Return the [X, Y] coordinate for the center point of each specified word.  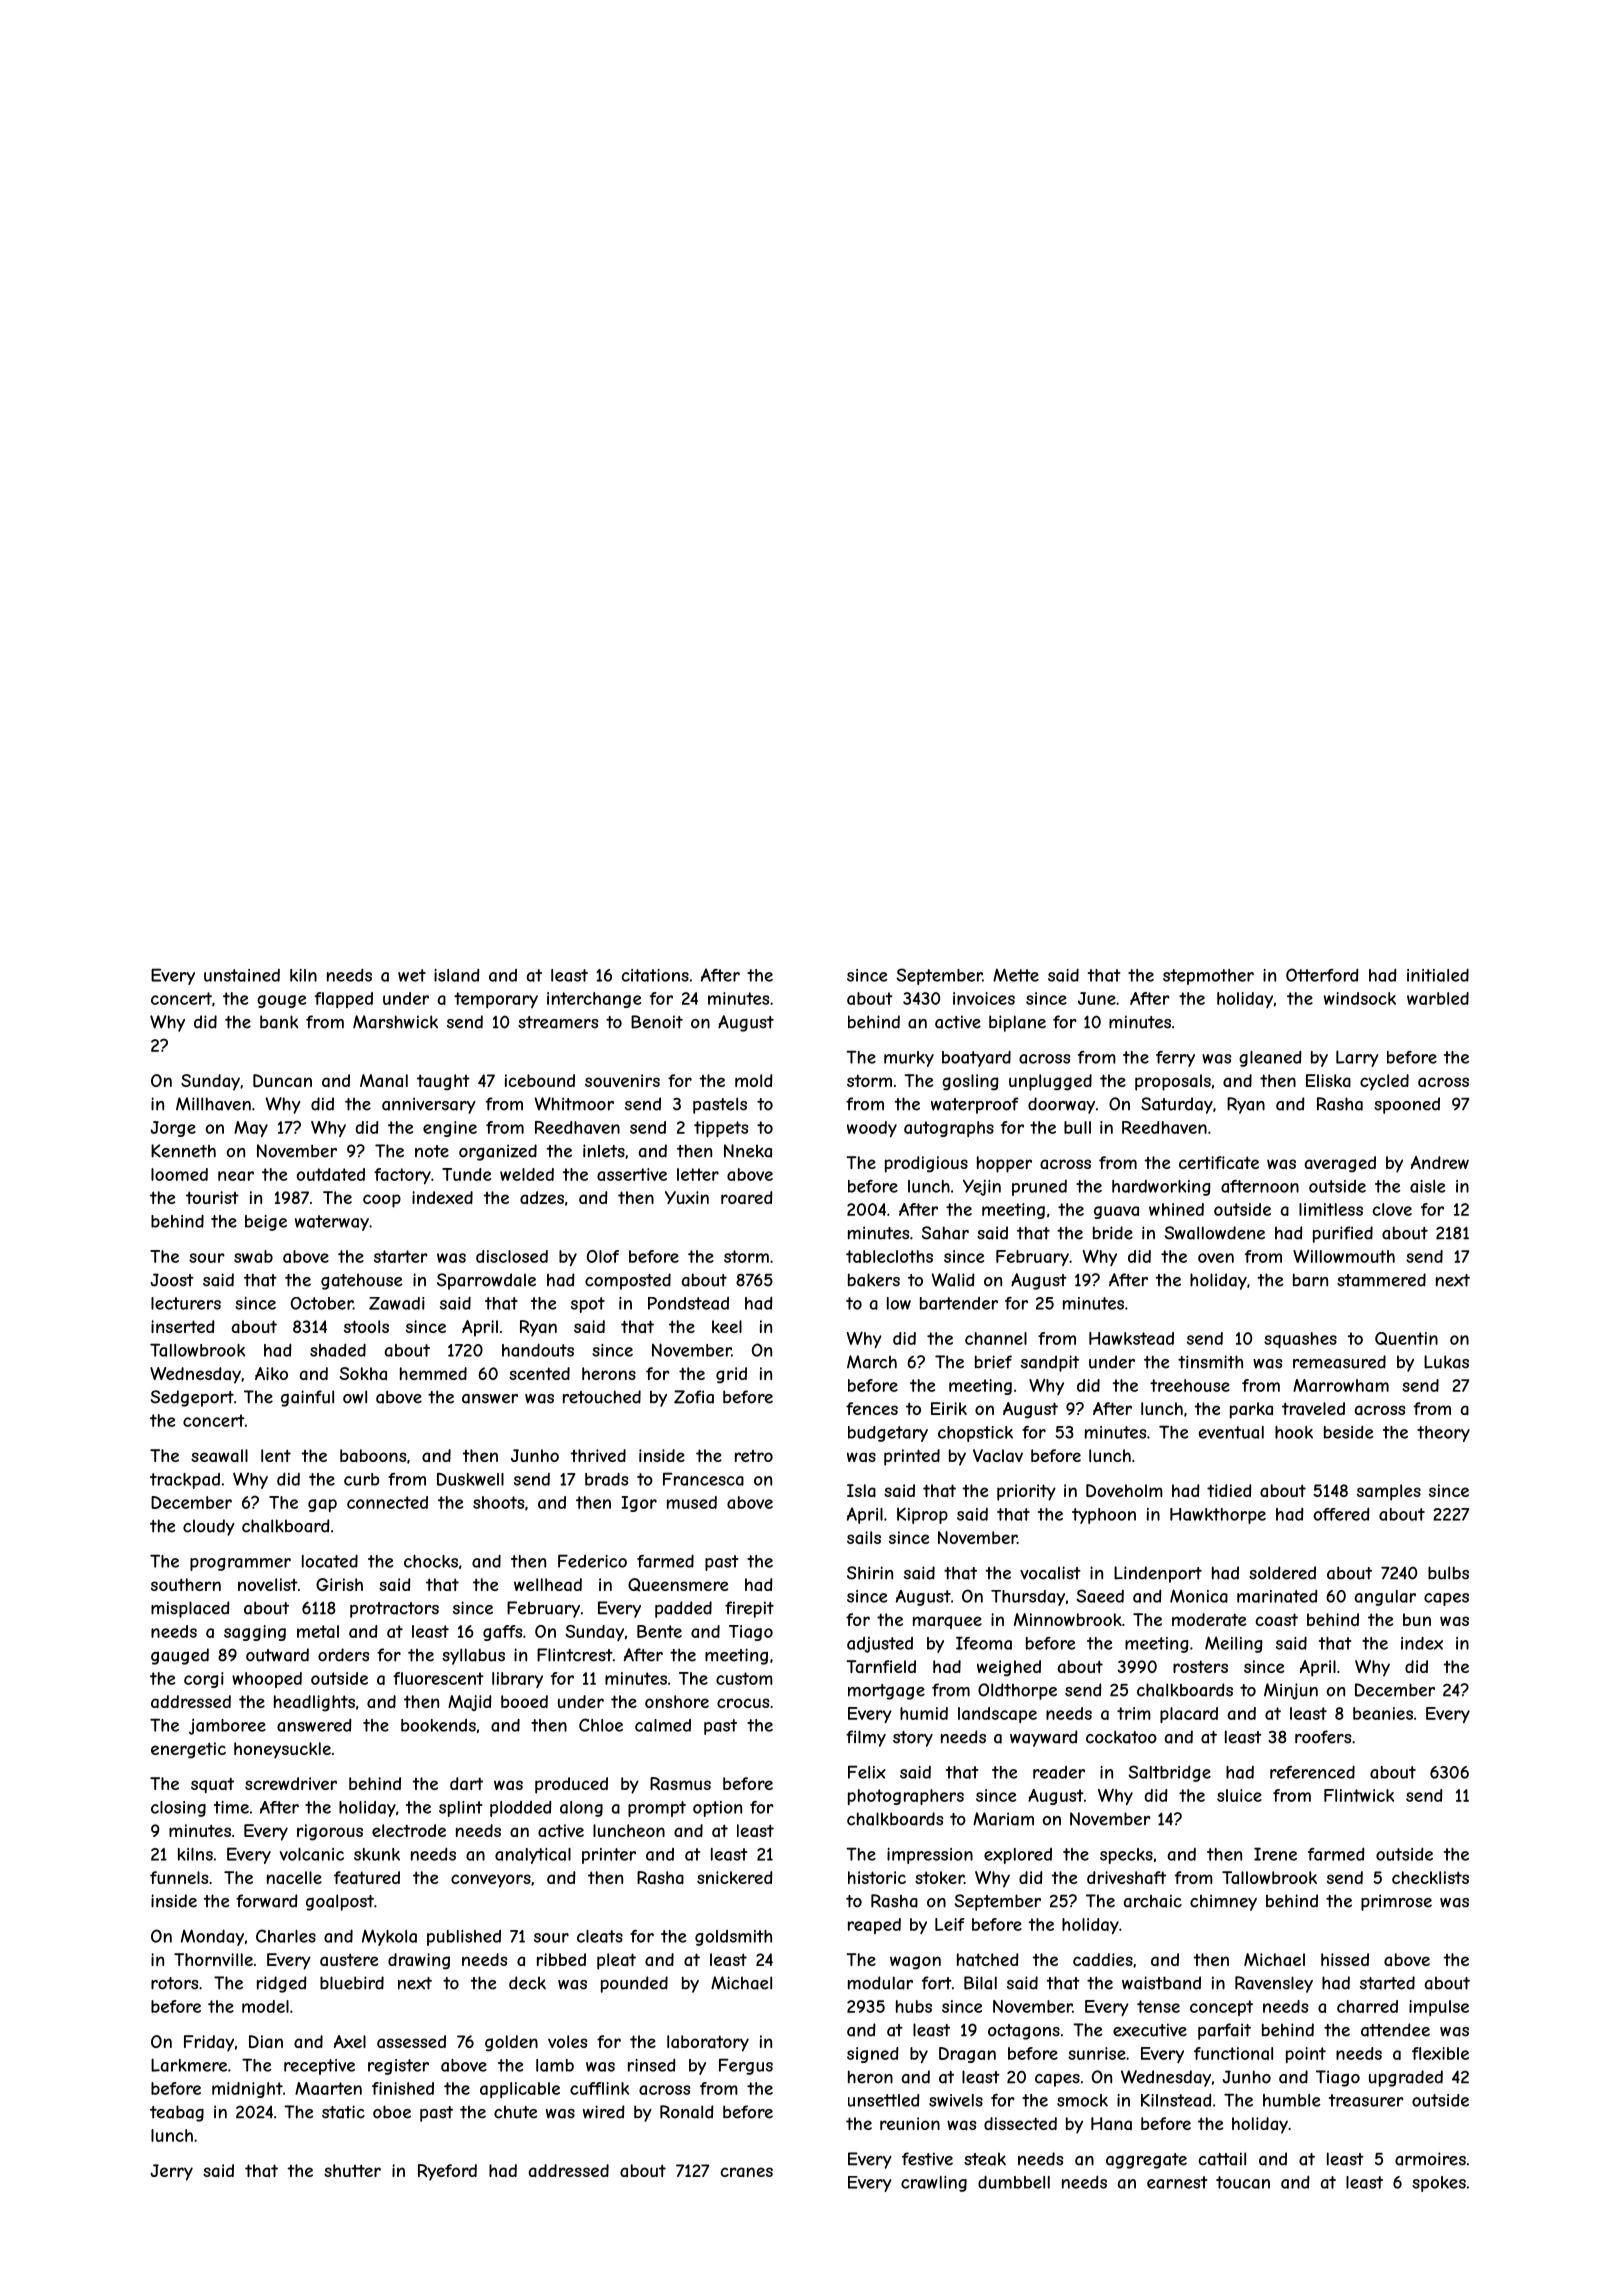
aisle [1428, 1186]
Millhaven [213, 1104]
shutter [352, 2170]
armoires [1430, 2159]
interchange [594, 1000]
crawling [934, 2184]
